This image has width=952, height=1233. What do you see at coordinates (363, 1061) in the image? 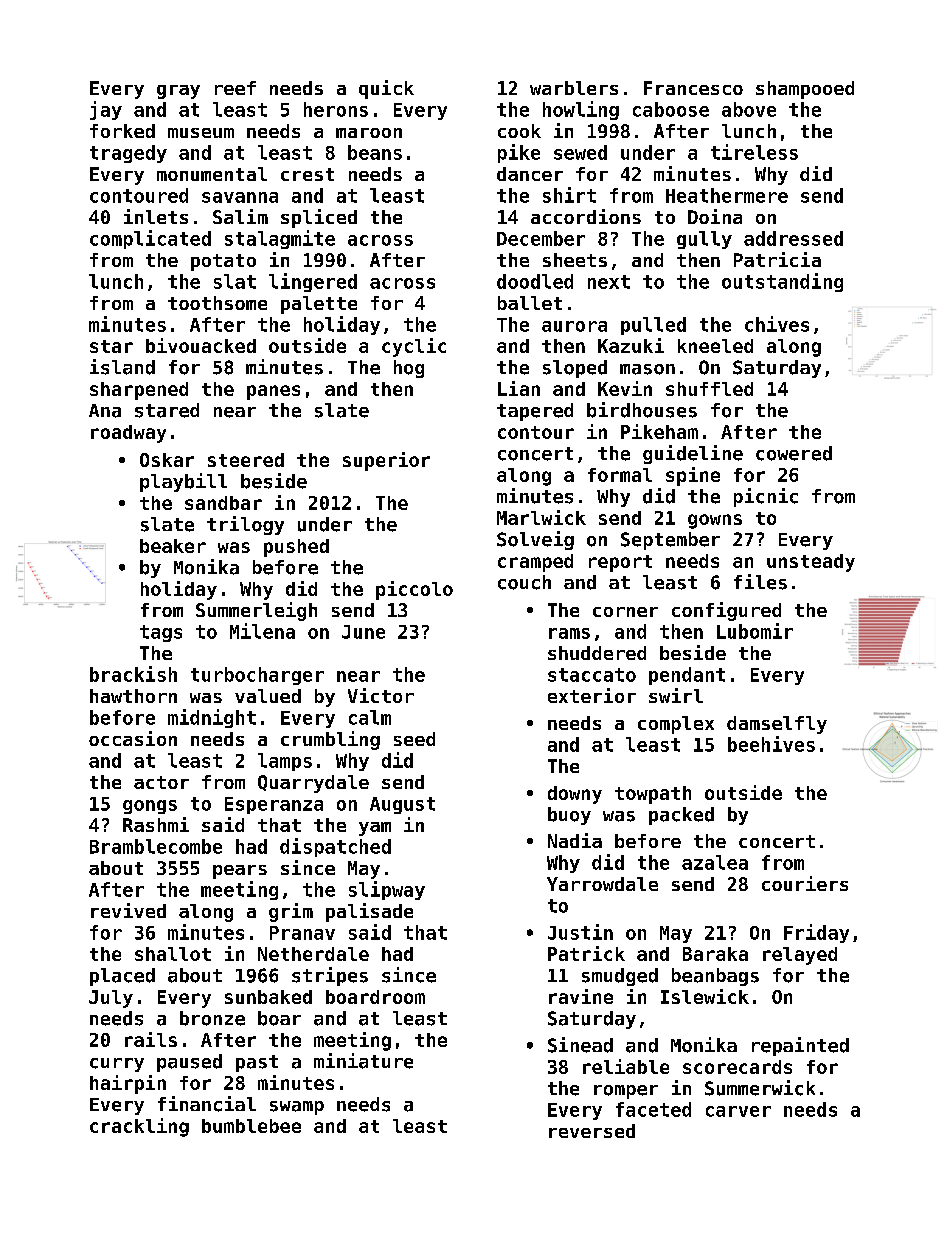
I see `miniature` at bounding box center [363, 1061].
